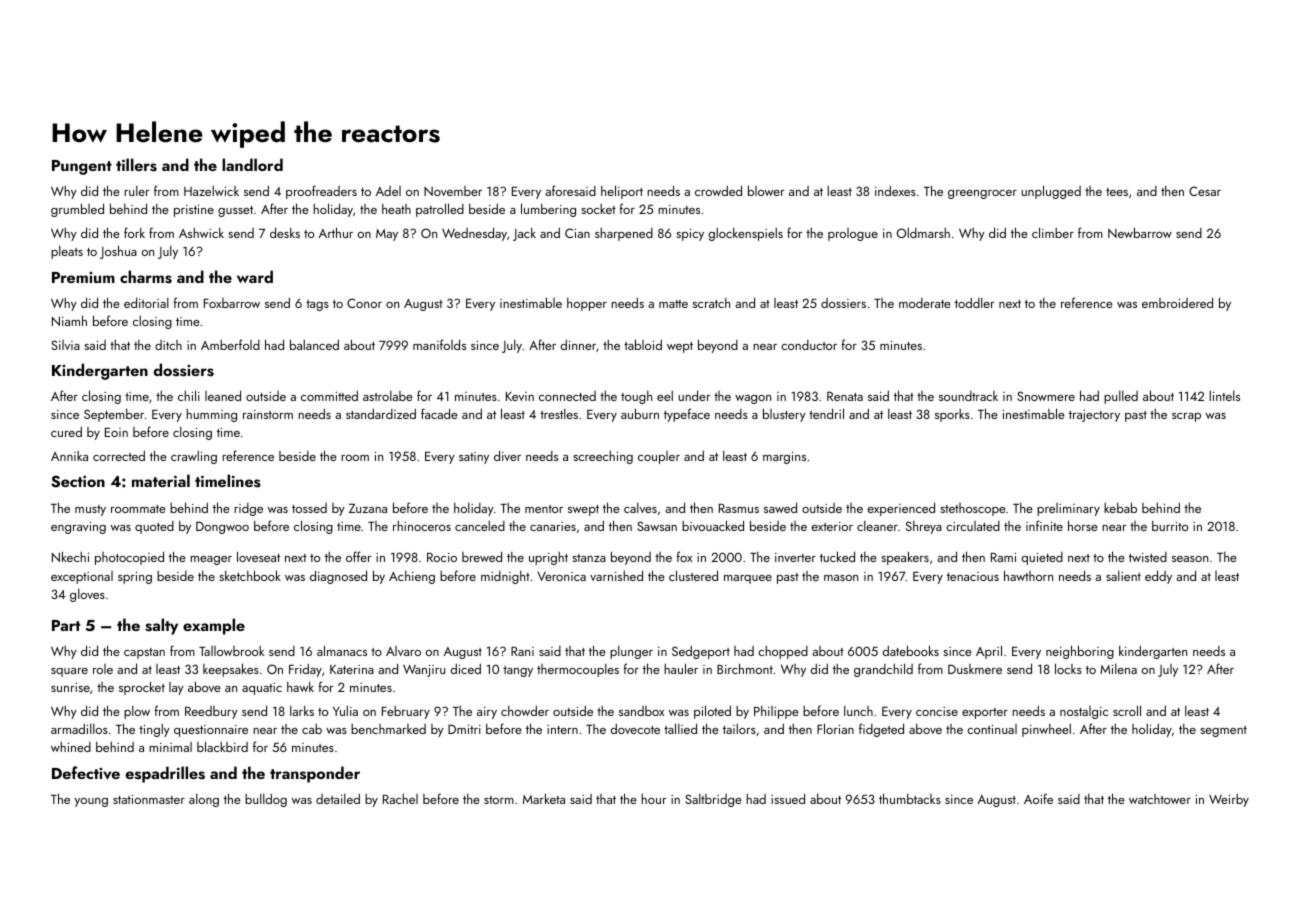 This document has height=924, width=1308. Describe the element at coordinates (381, 413) in the document. I see `standardized` at that location.
